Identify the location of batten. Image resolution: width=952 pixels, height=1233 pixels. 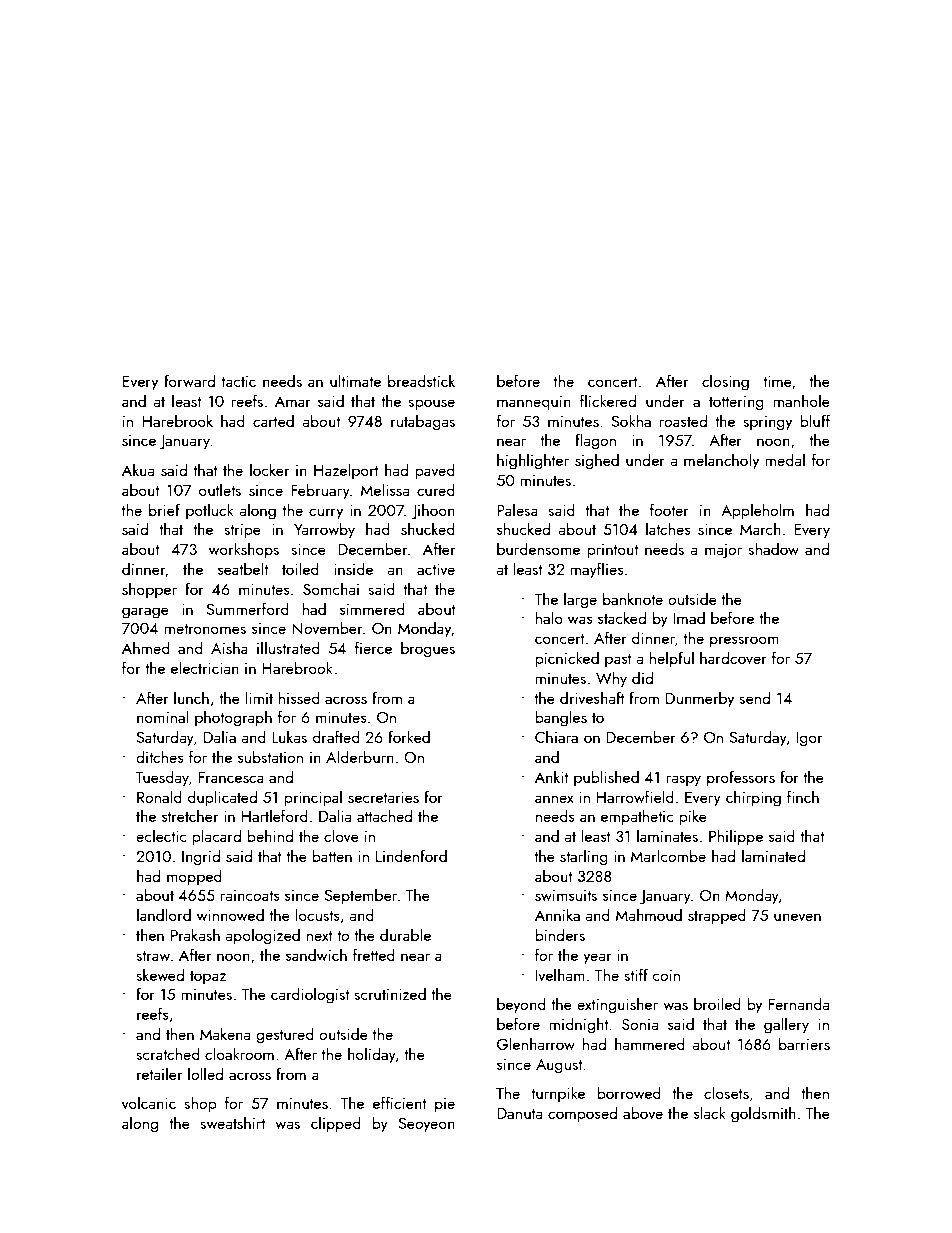
(332, 855).
